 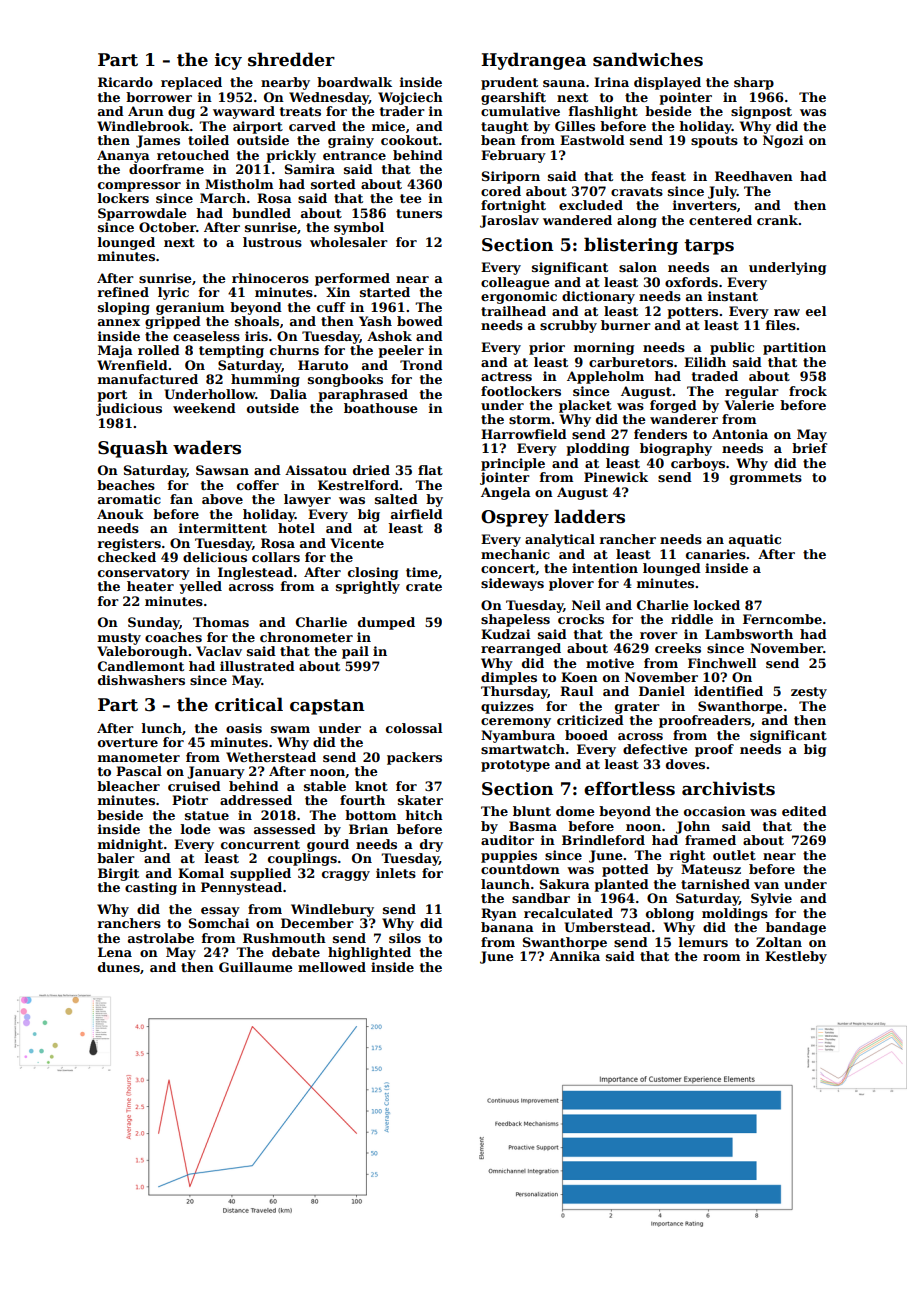 I want to click on Ferncombe, so click(x=782, y=619).
